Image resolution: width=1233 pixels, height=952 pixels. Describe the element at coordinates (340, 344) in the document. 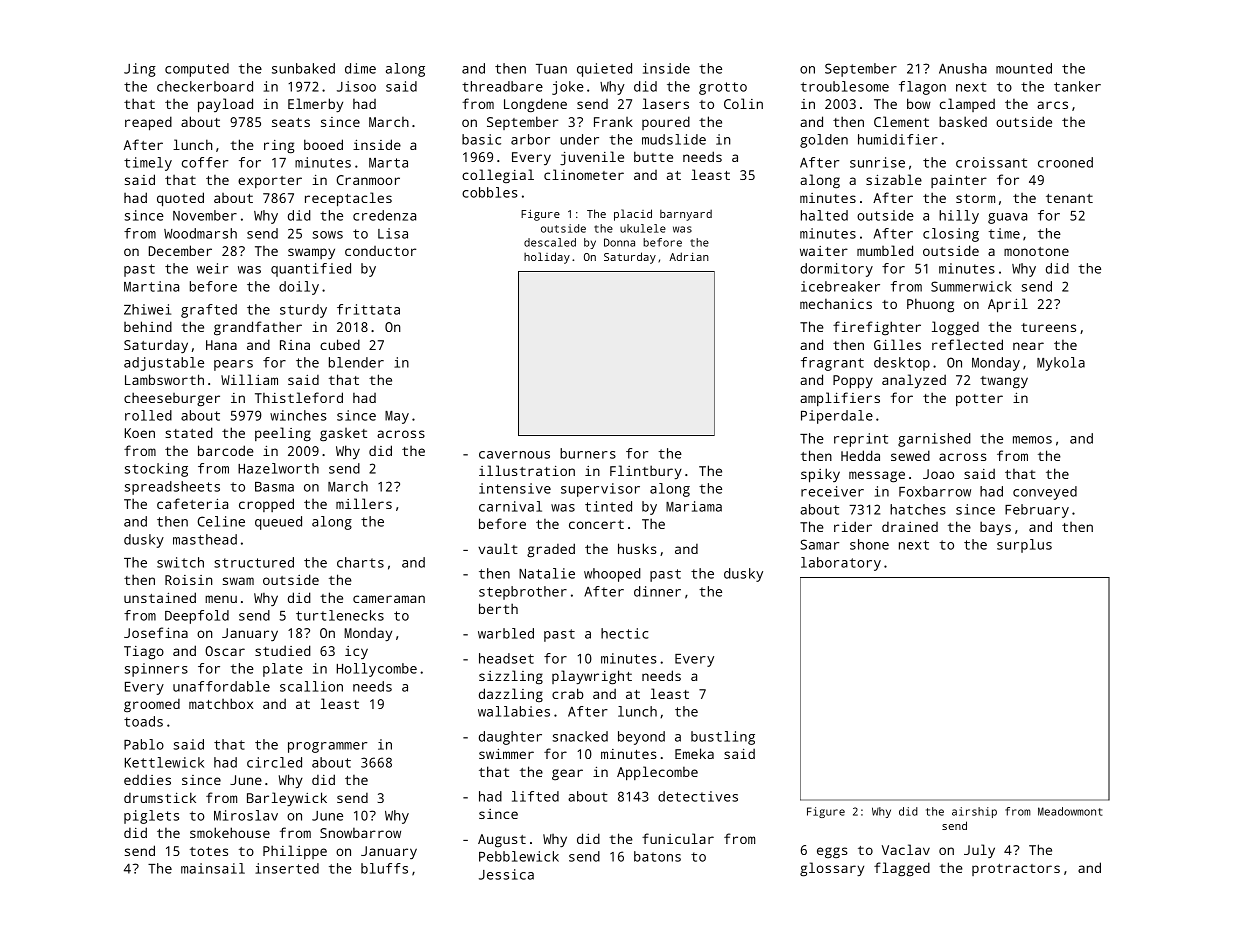

I see `cubed` at that location.
